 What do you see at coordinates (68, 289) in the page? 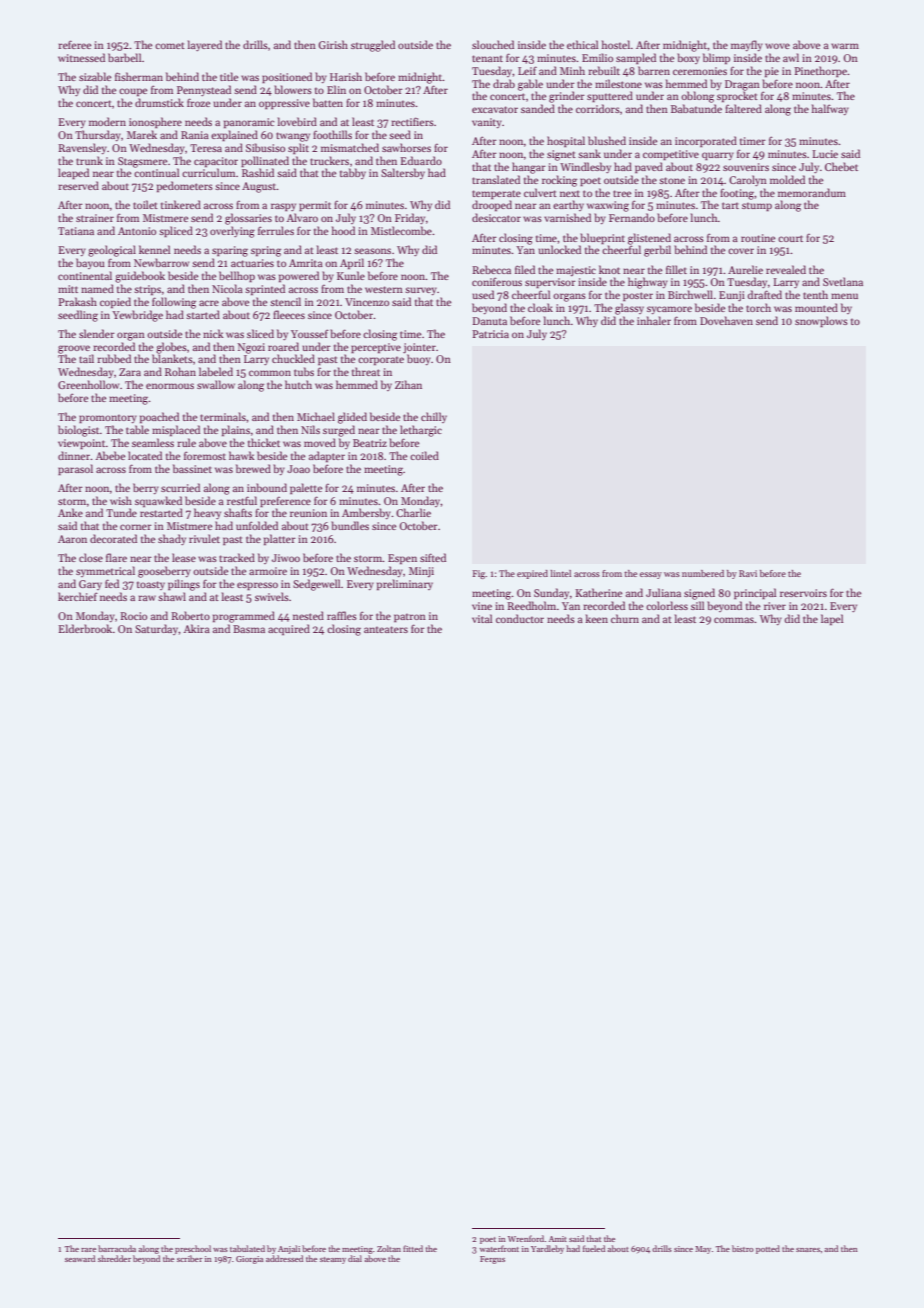
I see `mitt` at bounding box center [68, 289].
